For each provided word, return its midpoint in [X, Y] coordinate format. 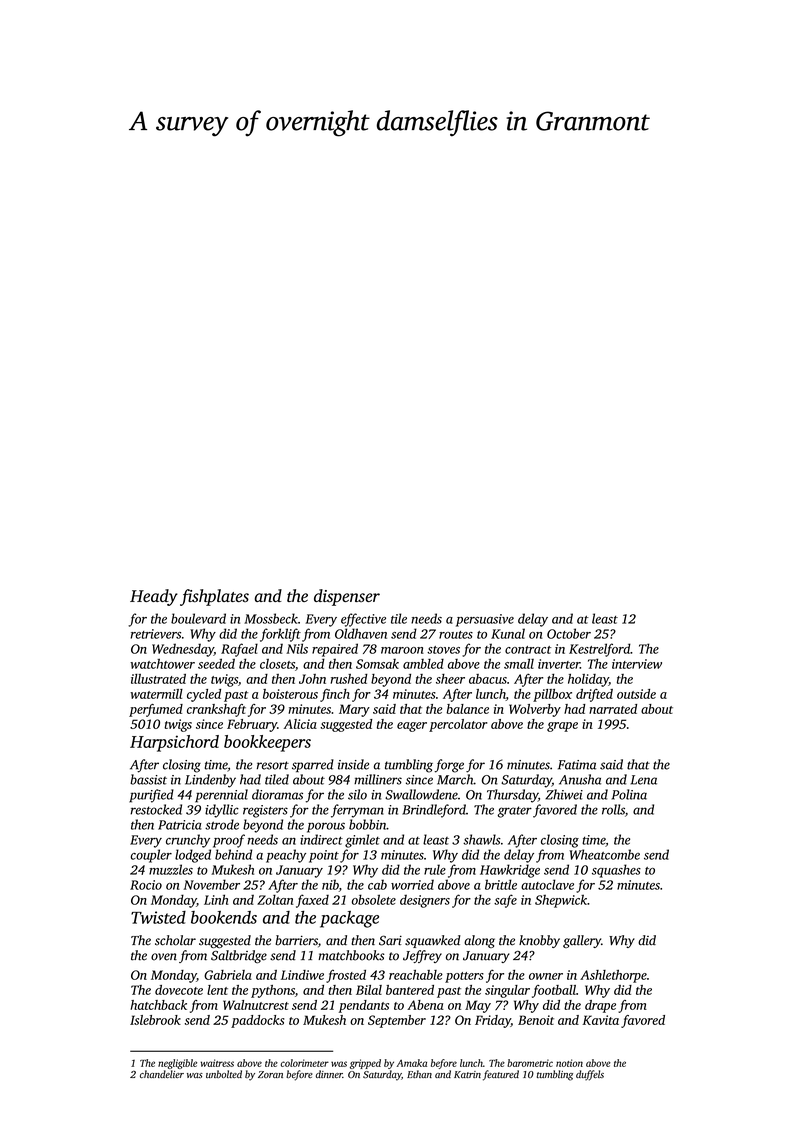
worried [412, 884]
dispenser [347, 597]
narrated [613, 709]
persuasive [485, 620]
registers [265, 811]
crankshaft [216, 710]
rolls [613, 809]
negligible [177, 1064]
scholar [175, 940]
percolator [458, 725]
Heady [154, 597]
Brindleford [434, 811]
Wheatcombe [604, 854]
